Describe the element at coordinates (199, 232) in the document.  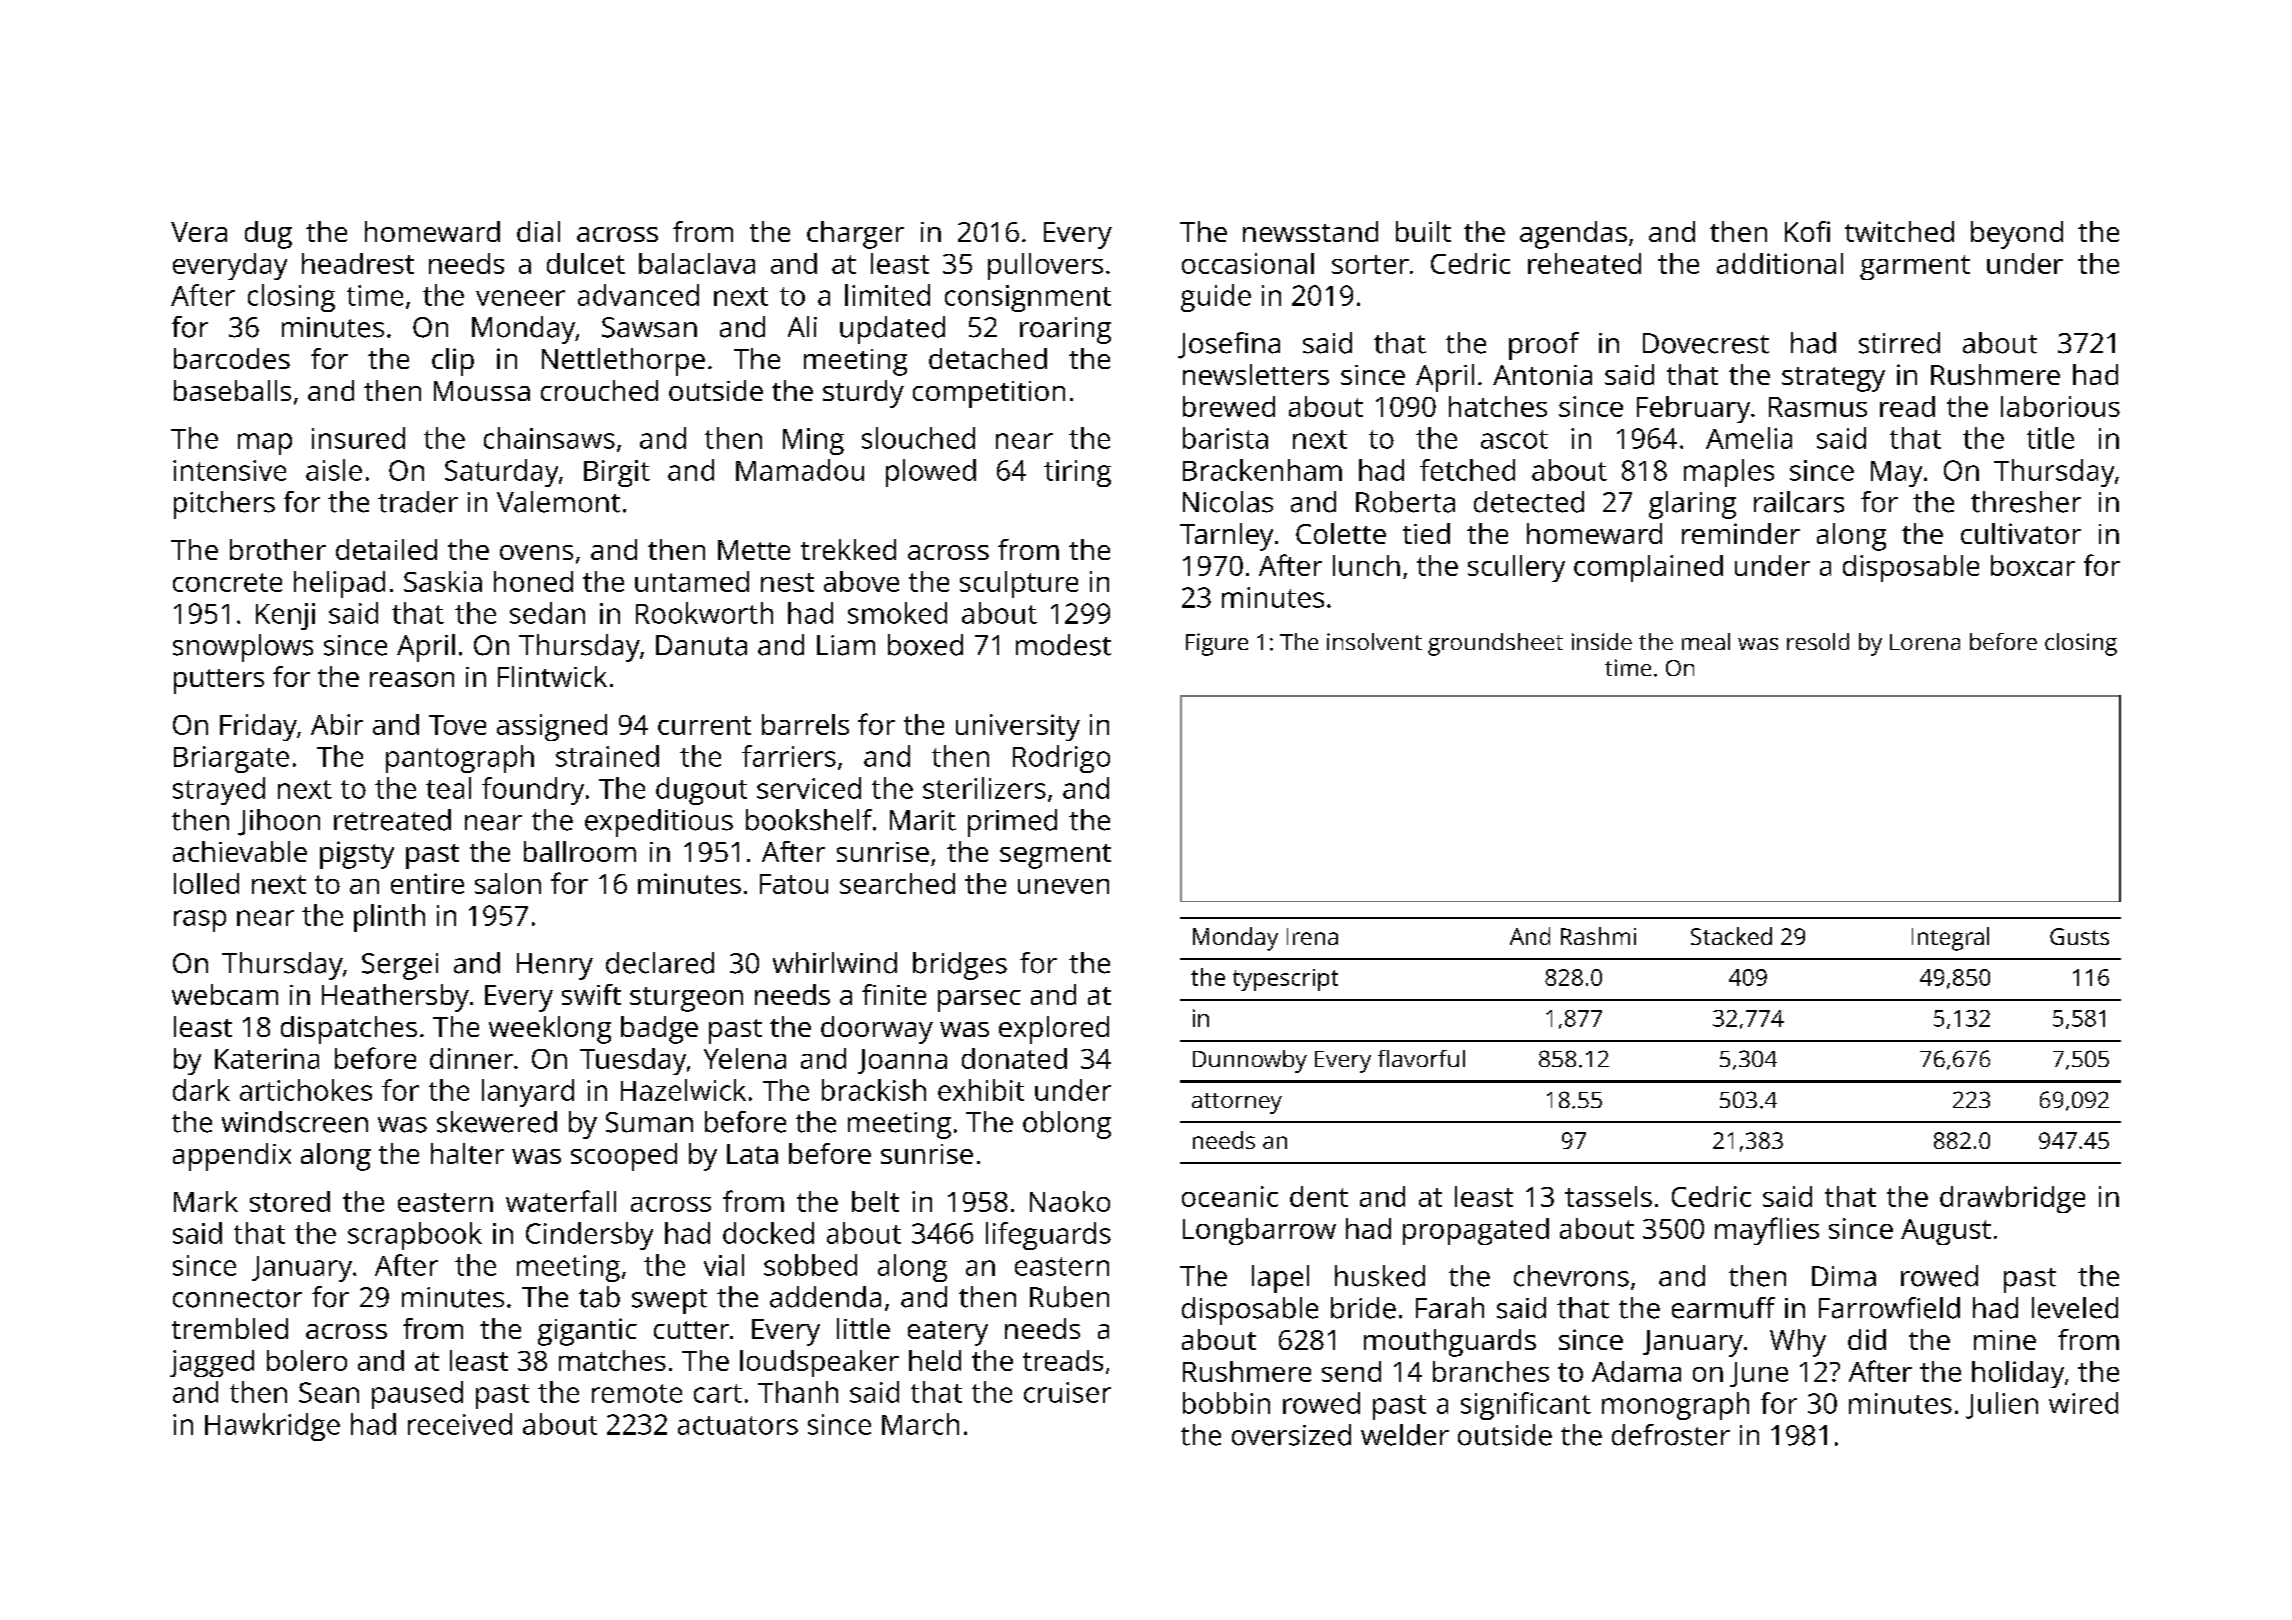
I see `Vera` at that location.
